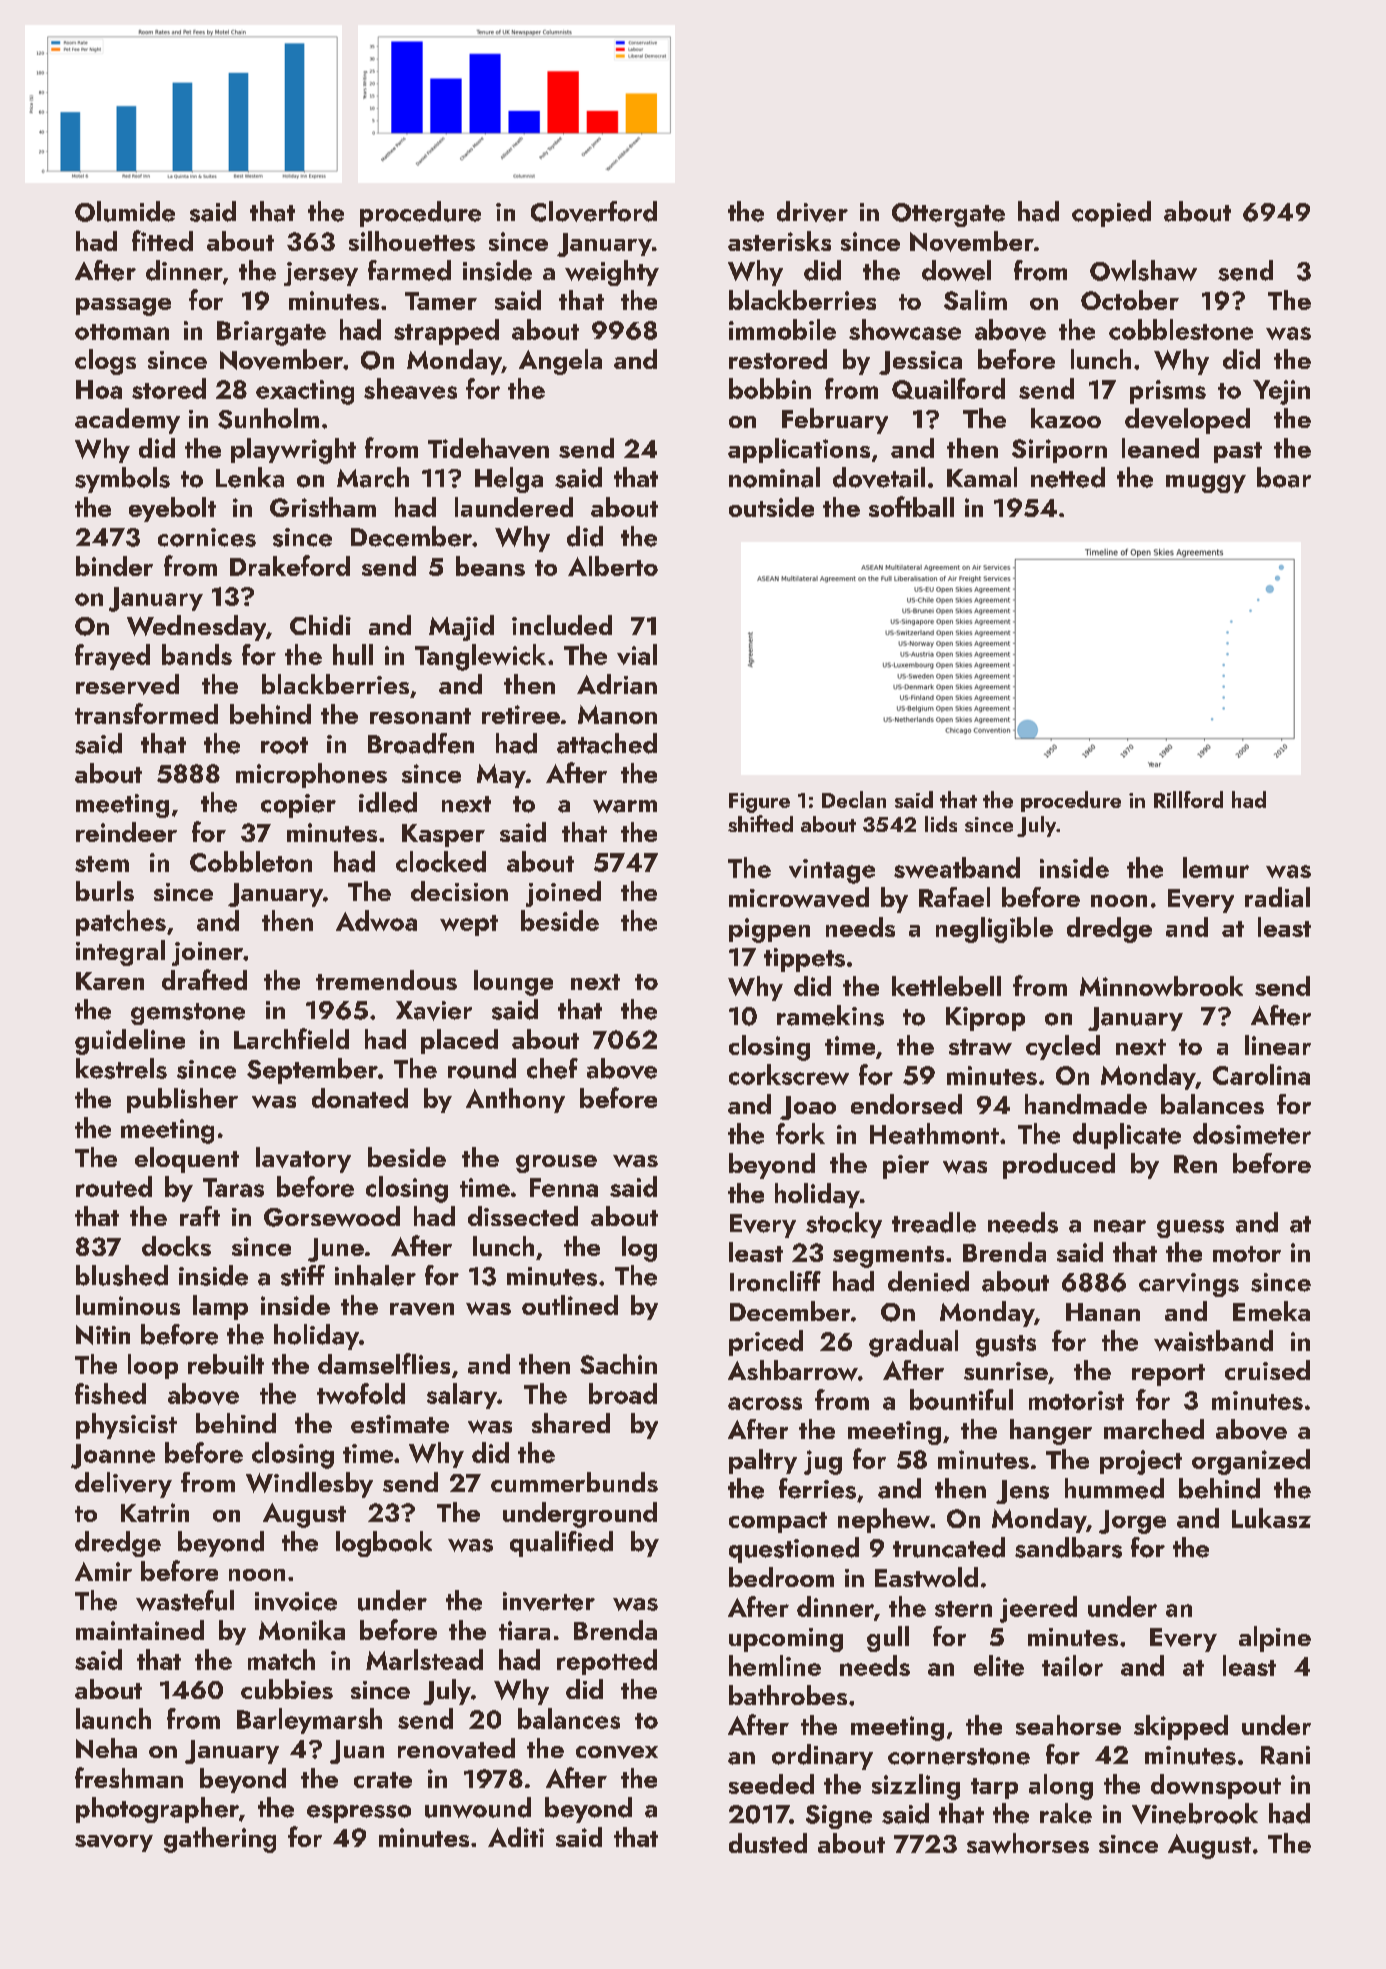 Image resolution: width=1386 pixels, height=1969 pixels. I want to click on prisms, so click(1168, 392).
